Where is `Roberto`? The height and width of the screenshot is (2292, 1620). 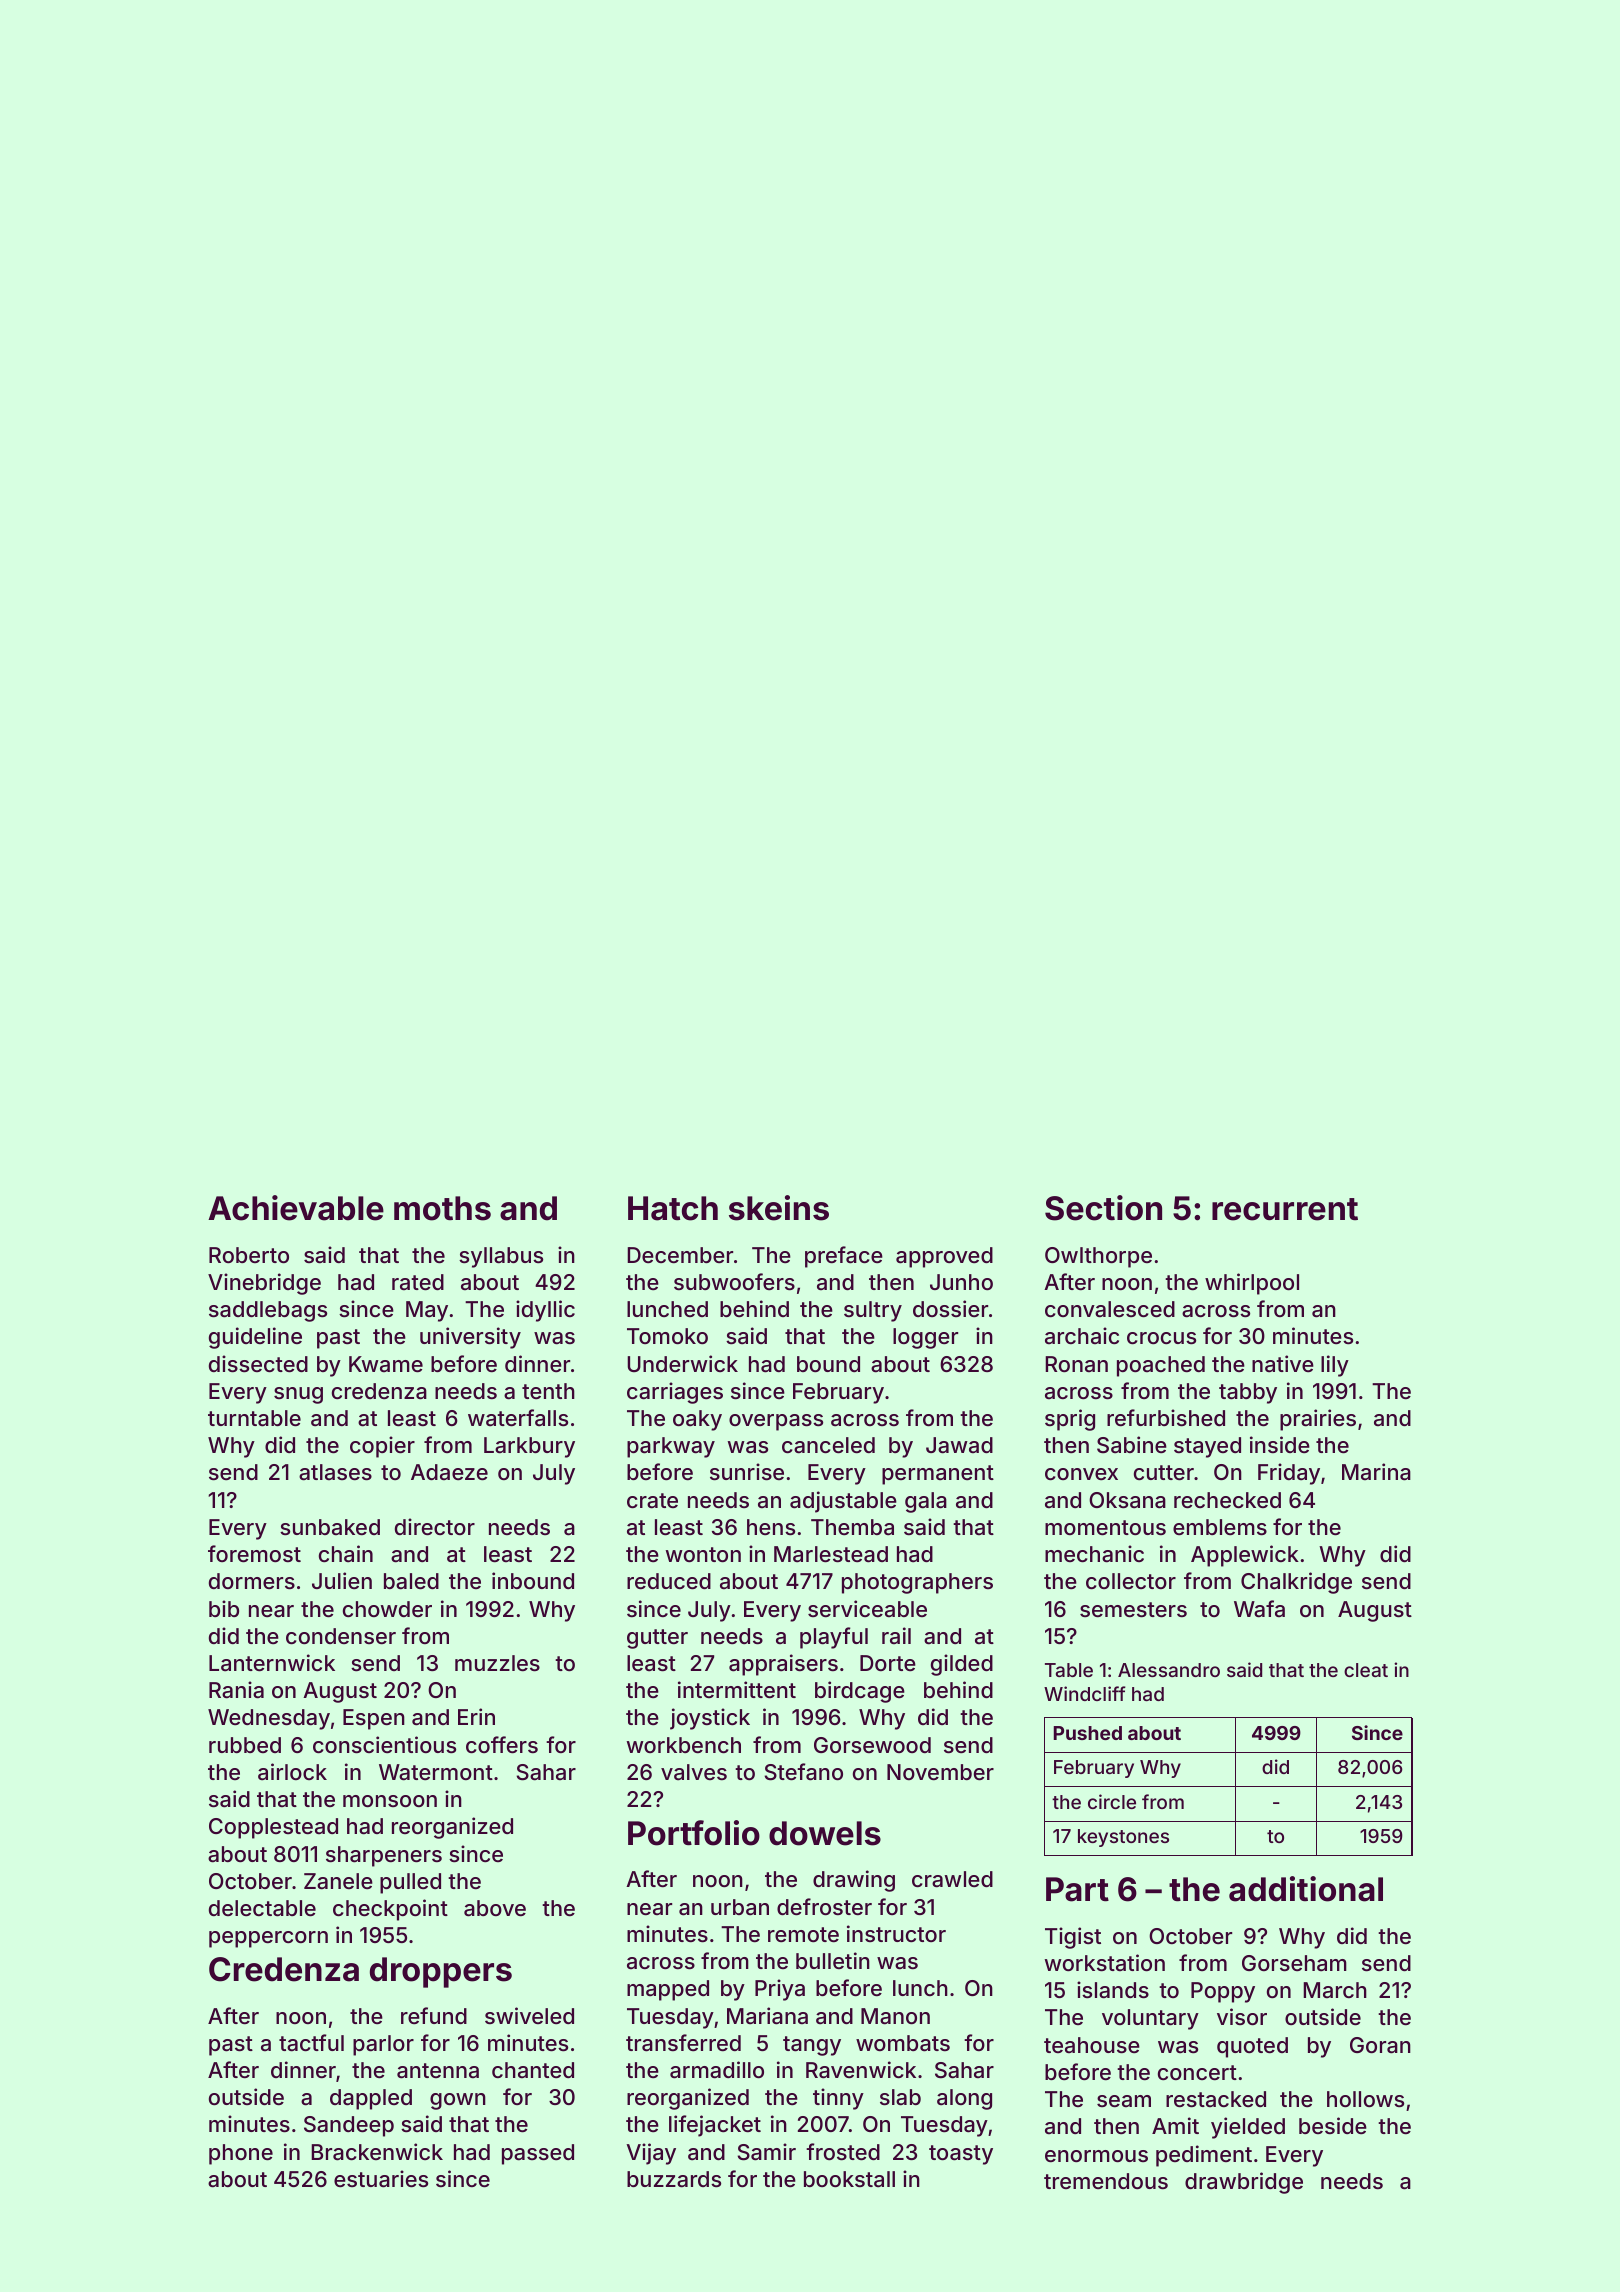
Roberto is located at coordinates (249, 1255).
